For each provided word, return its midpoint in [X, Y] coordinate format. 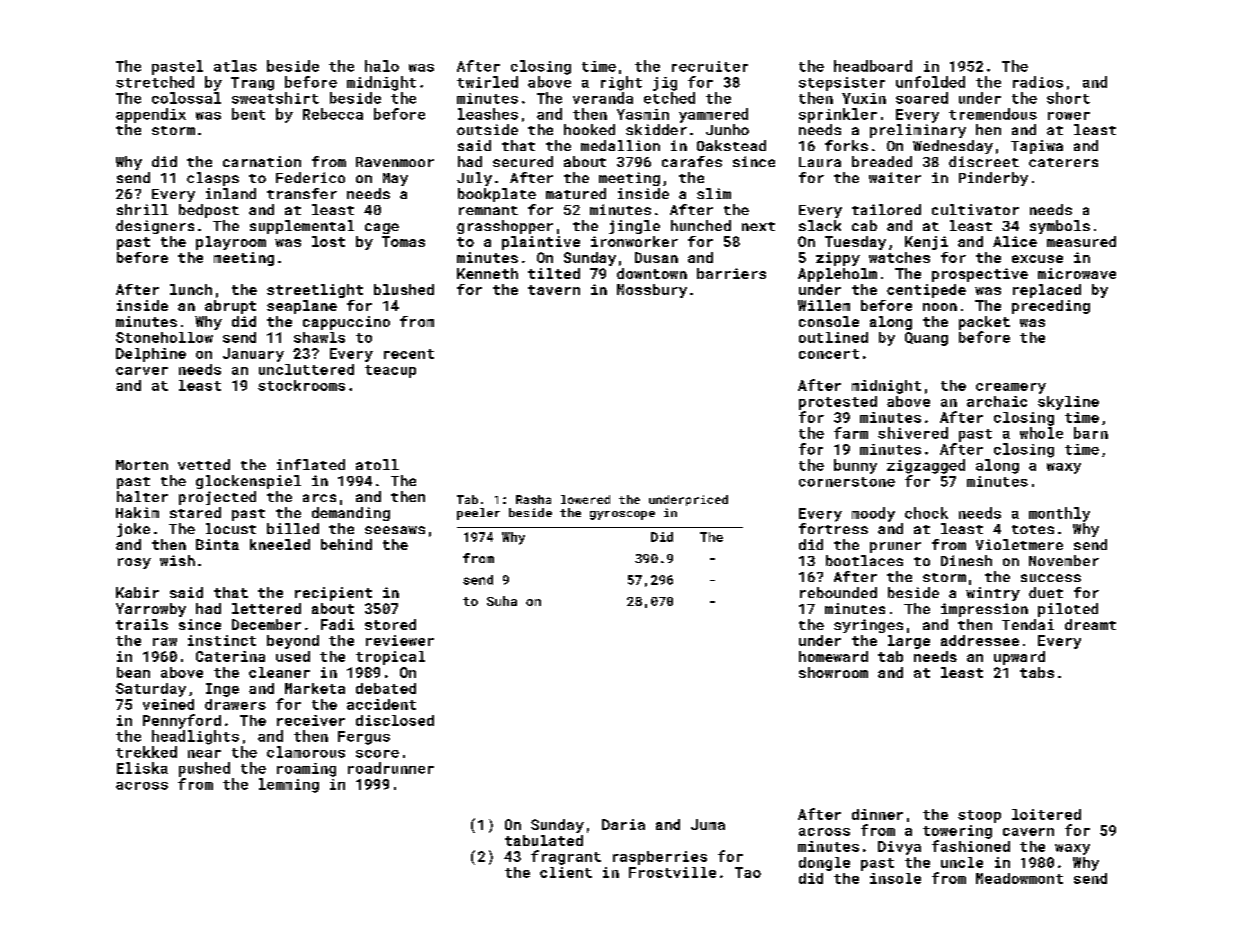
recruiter [710, 66]
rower [1069, 116]
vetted [204, 464]
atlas [235, 66]
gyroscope [622, 515]
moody [873, 514]
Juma [708, 824]
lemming [289, 785]
